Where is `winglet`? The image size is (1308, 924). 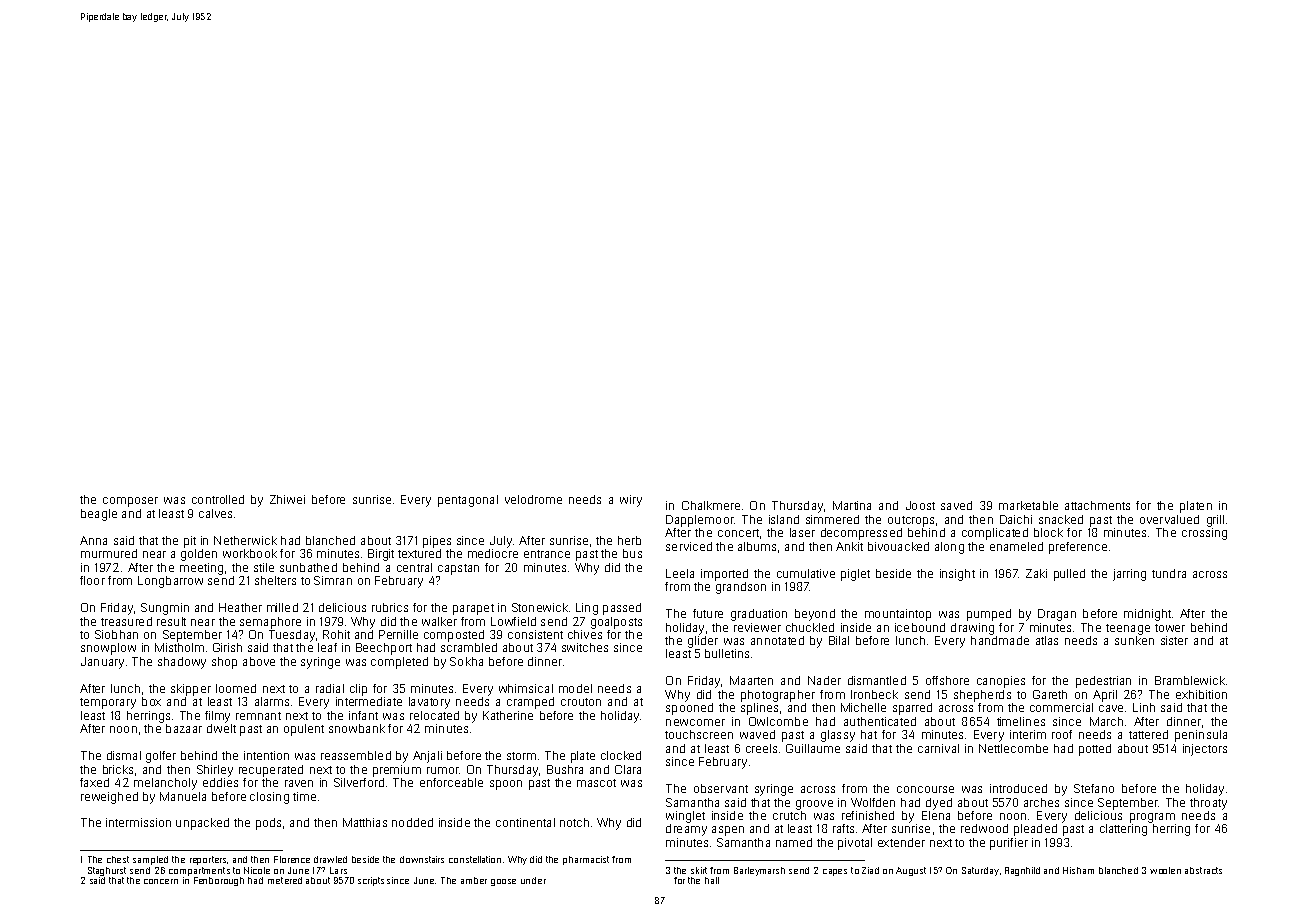
winglet is located at coordinates (685, 817).
